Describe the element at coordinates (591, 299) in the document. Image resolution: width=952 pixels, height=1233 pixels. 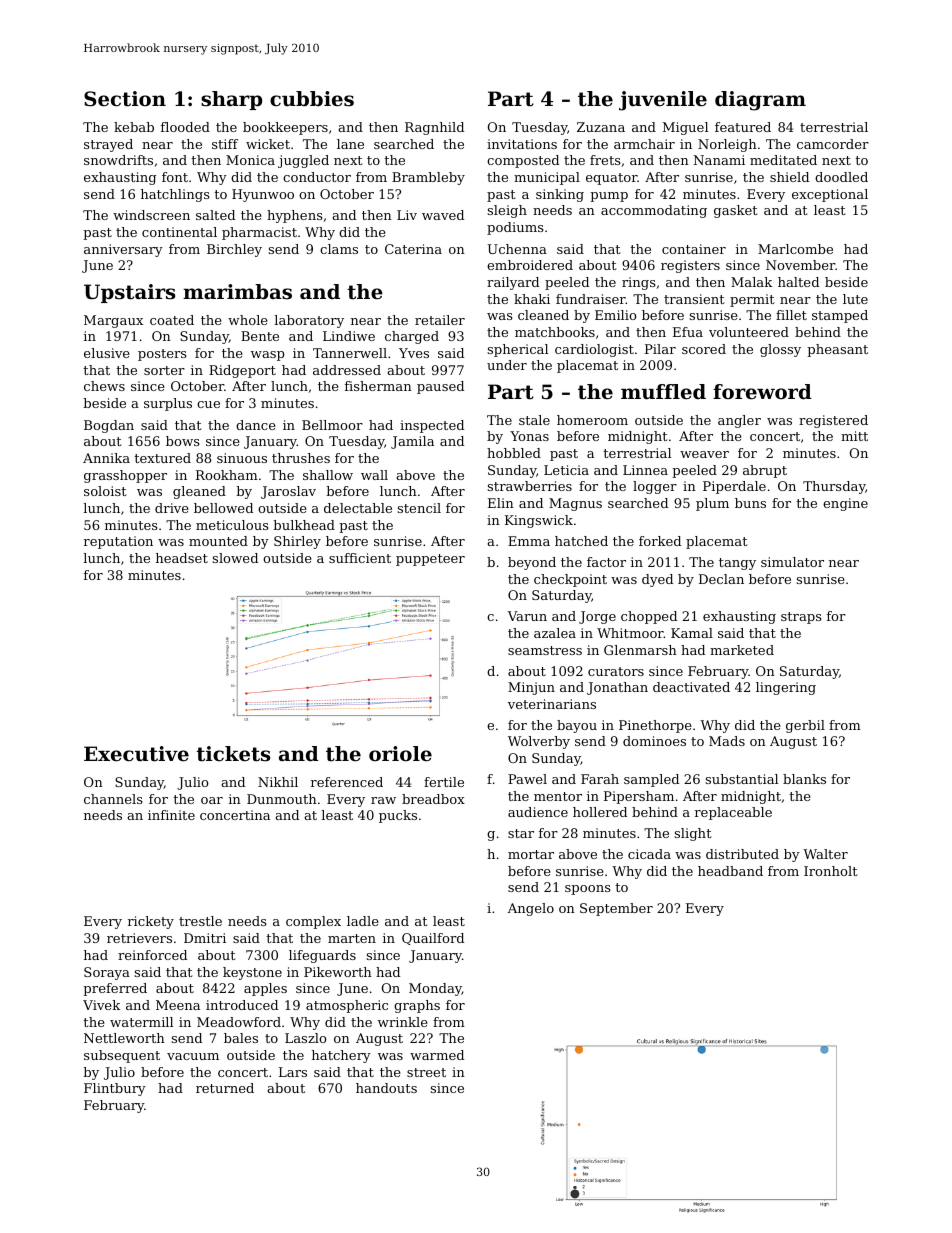
I see `fundraiser` at that location.
